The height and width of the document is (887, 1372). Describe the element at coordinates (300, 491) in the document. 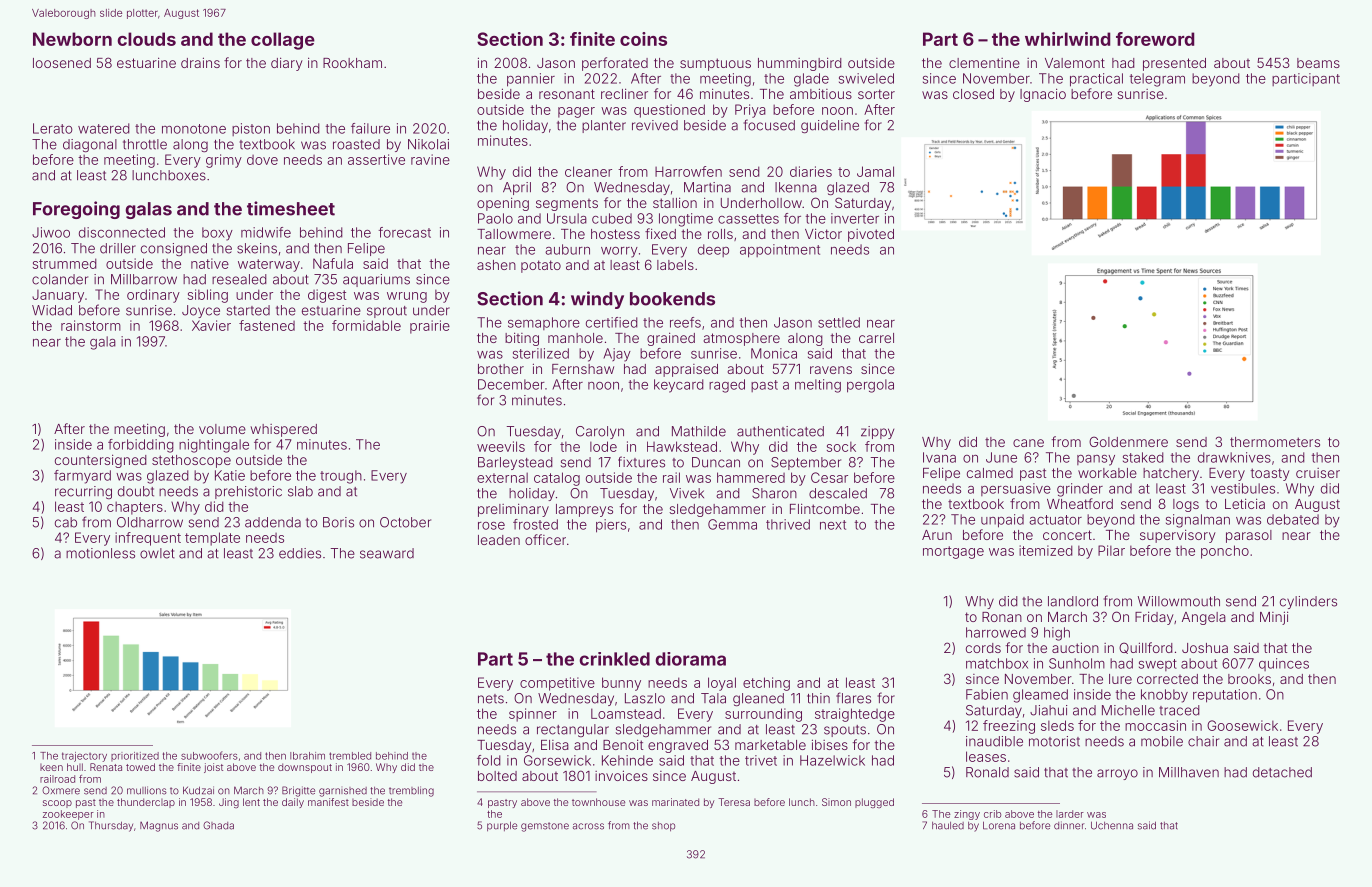

I see `slab` at that location.
